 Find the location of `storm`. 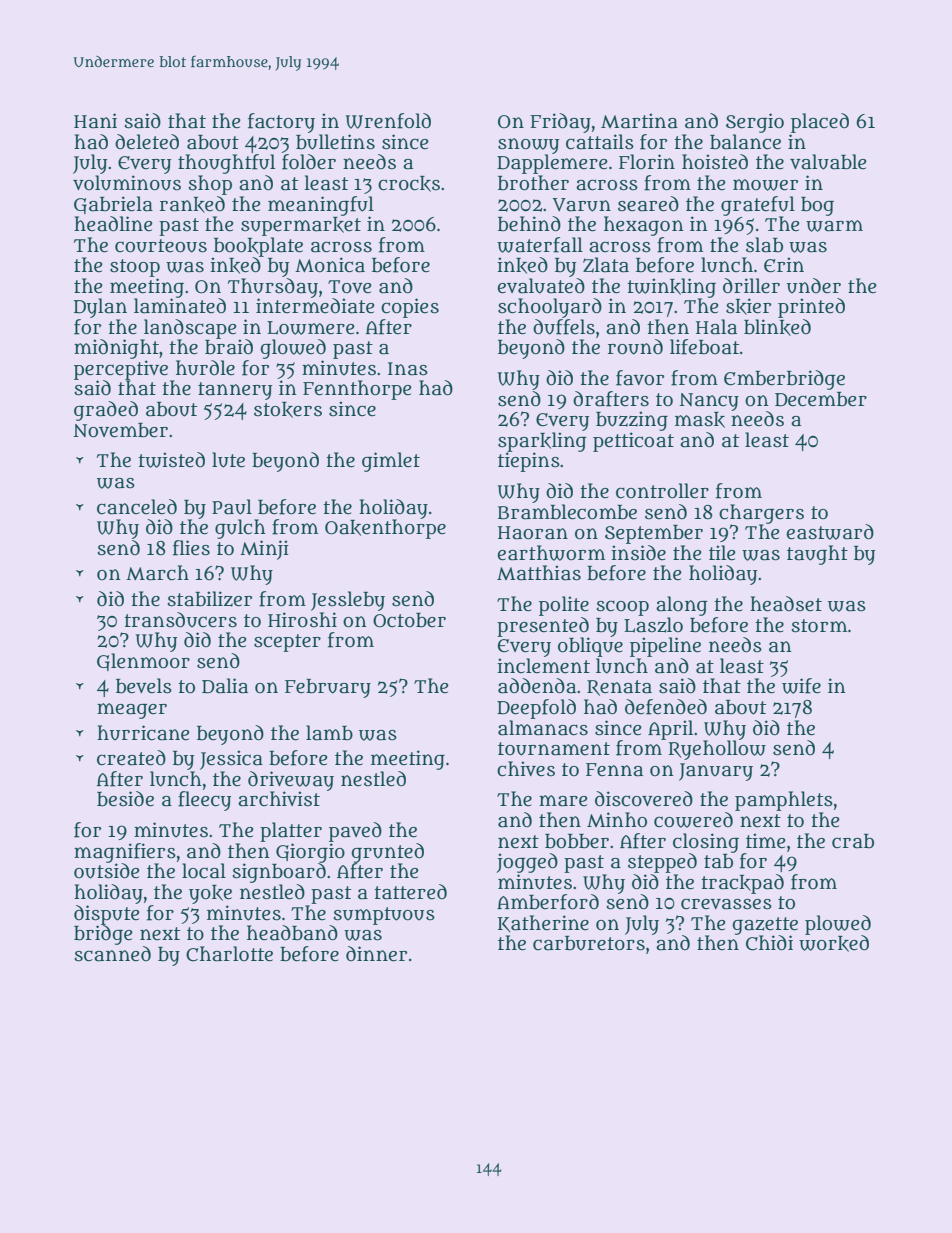

storm is located at coordinates (819, 626).
